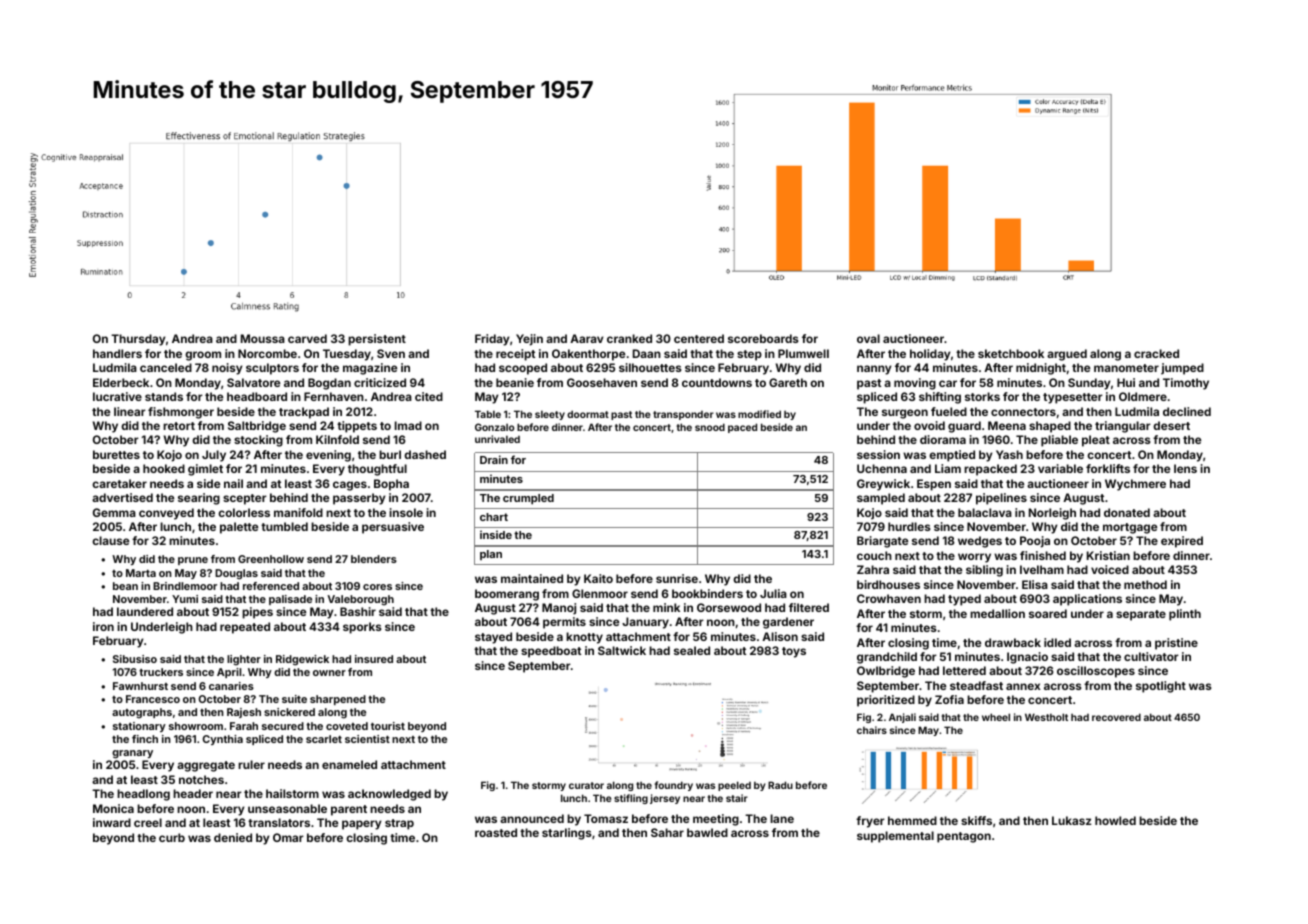 This screenshot has width=1308, height=924. What do you see at coordinates (263, 338) in the screenshot?
I see `Moussa` at bounding box center [263, 338].
